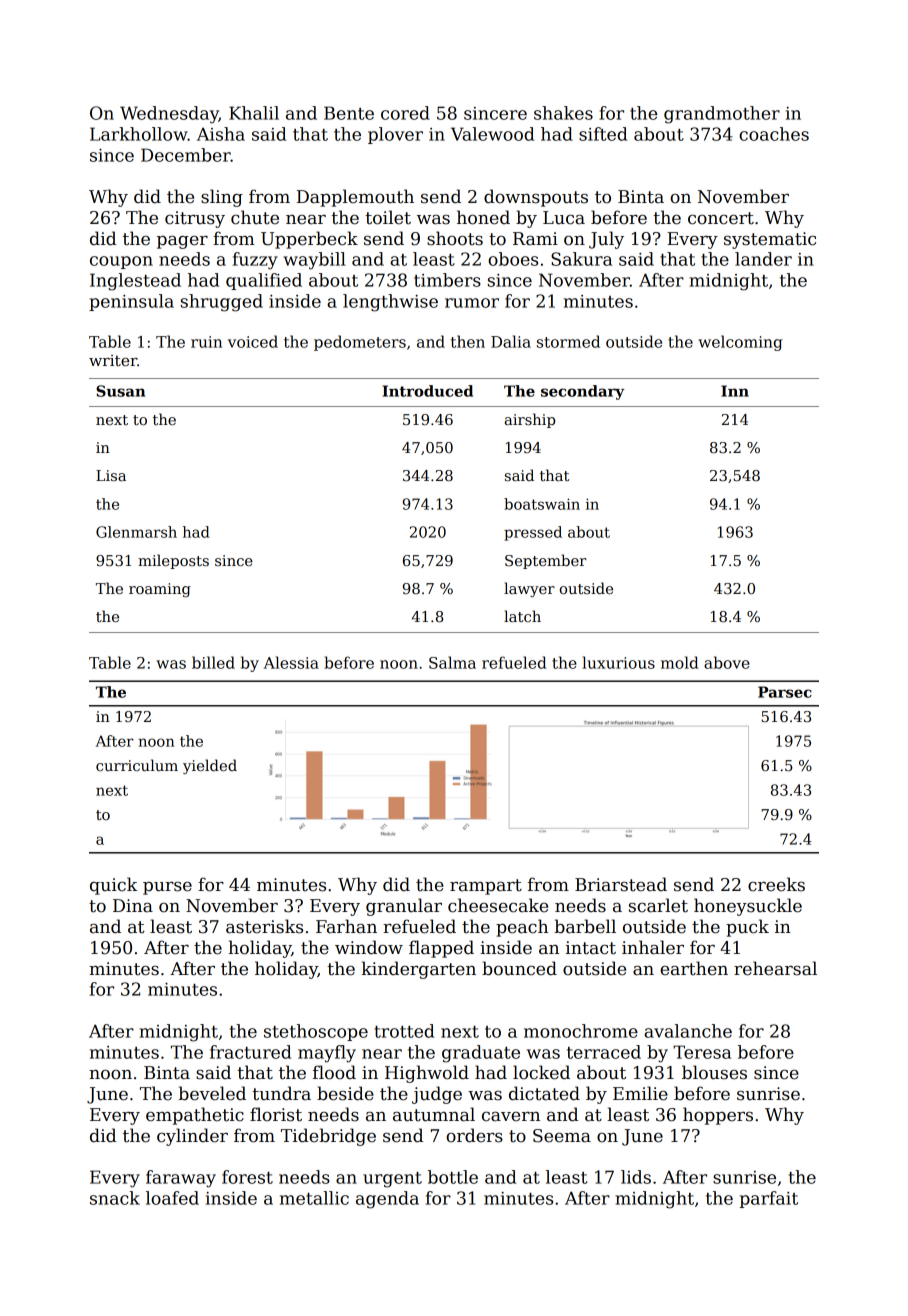 The width and height of the page is (908, 1316). What do you see at coordinates (785, 692) in the page?
I see `Parsec` at bounding box center [785, 692].
